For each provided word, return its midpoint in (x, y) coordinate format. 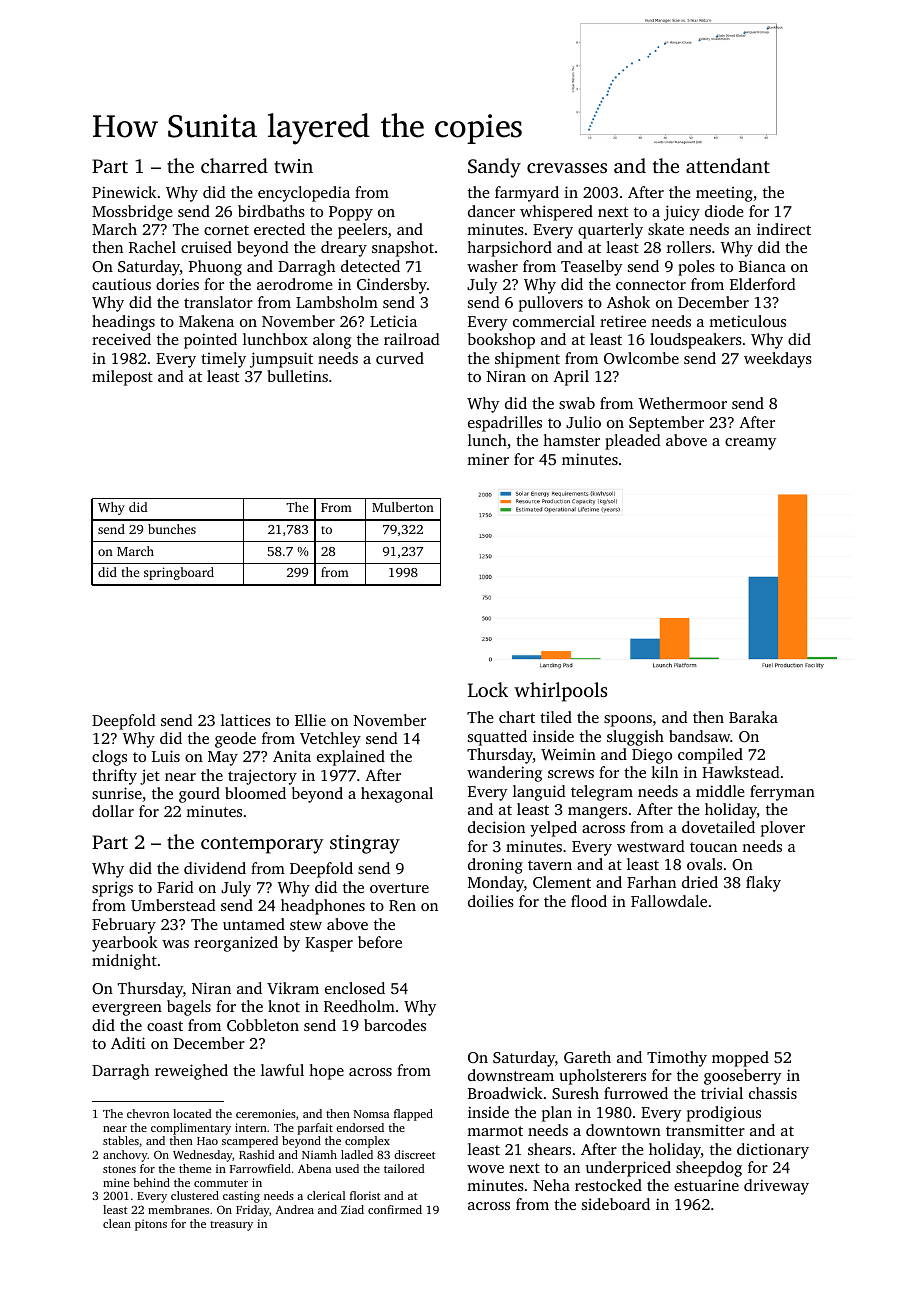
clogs (109, 758)
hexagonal (397, 795)
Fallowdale (669, 901)
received (121, 339)
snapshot (403, 249)
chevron (148, 1113)
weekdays (778, 360)
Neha (551, 1185)
